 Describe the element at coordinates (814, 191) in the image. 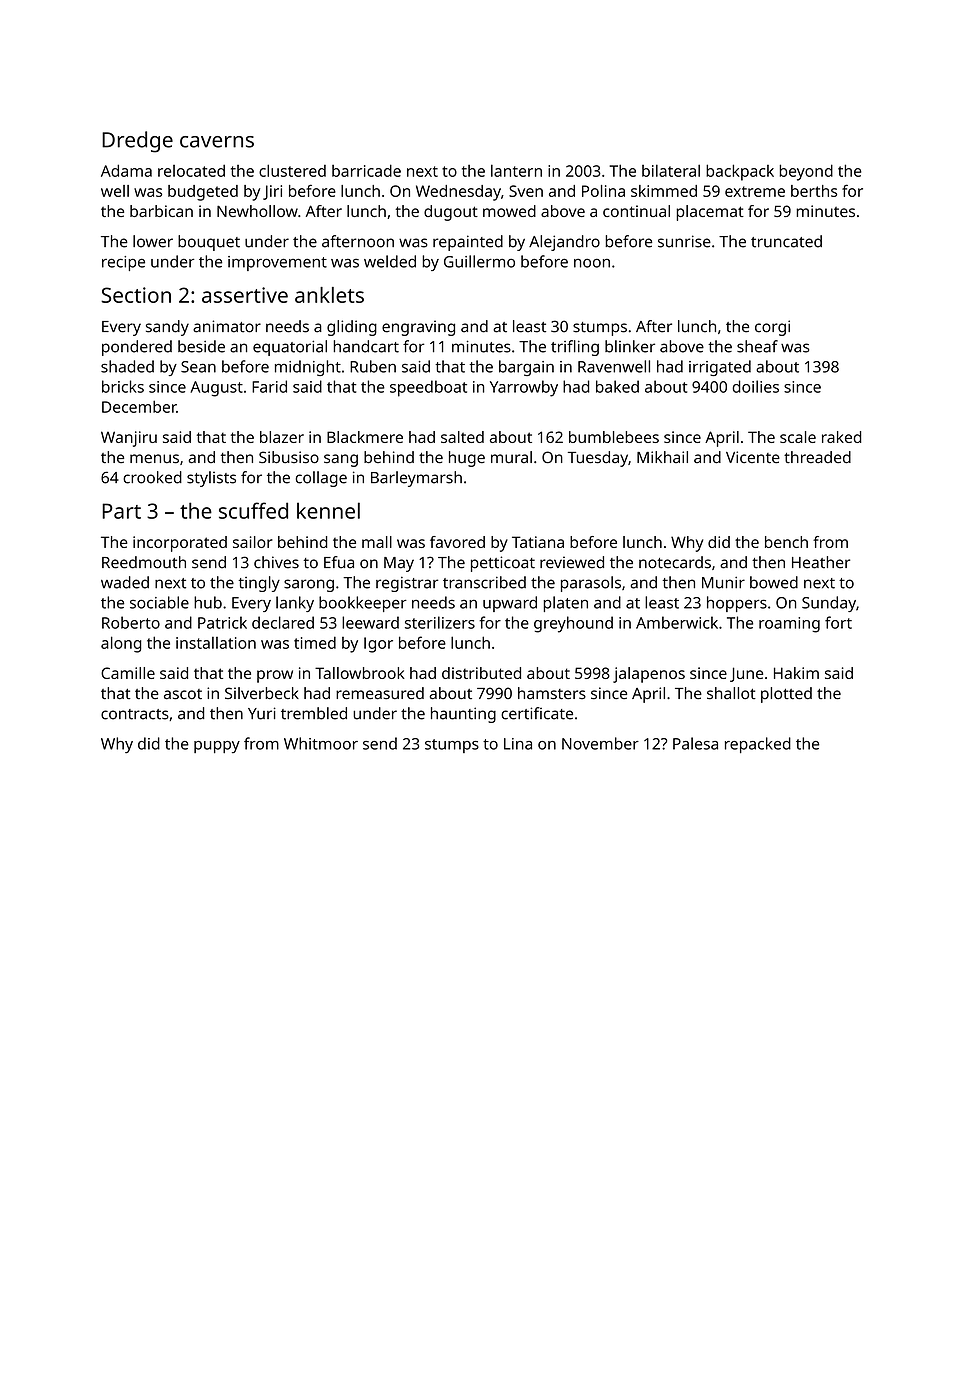

I see `berths` at that location.
